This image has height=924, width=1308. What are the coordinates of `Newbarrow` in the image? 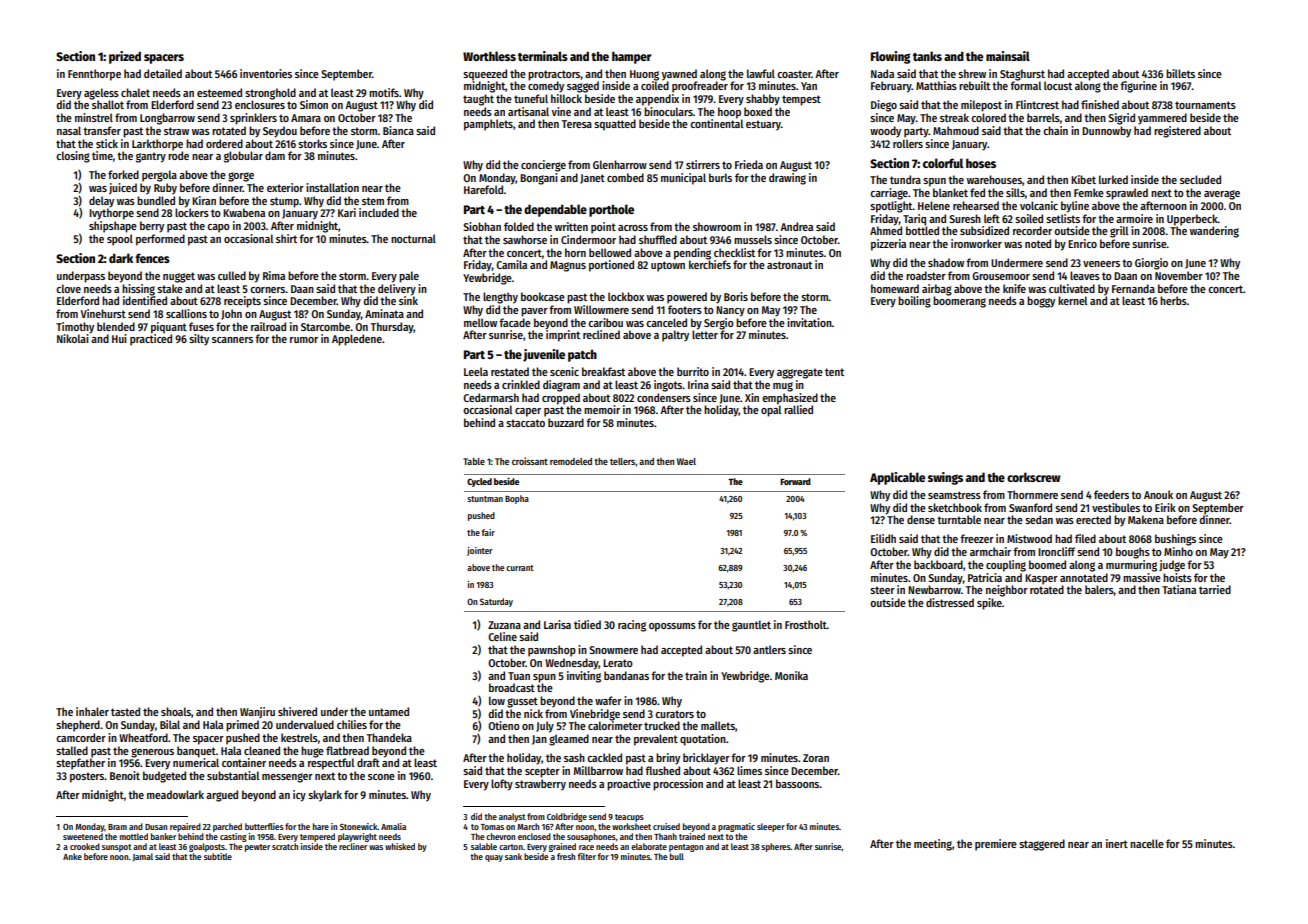 It's located at (934, 589).
